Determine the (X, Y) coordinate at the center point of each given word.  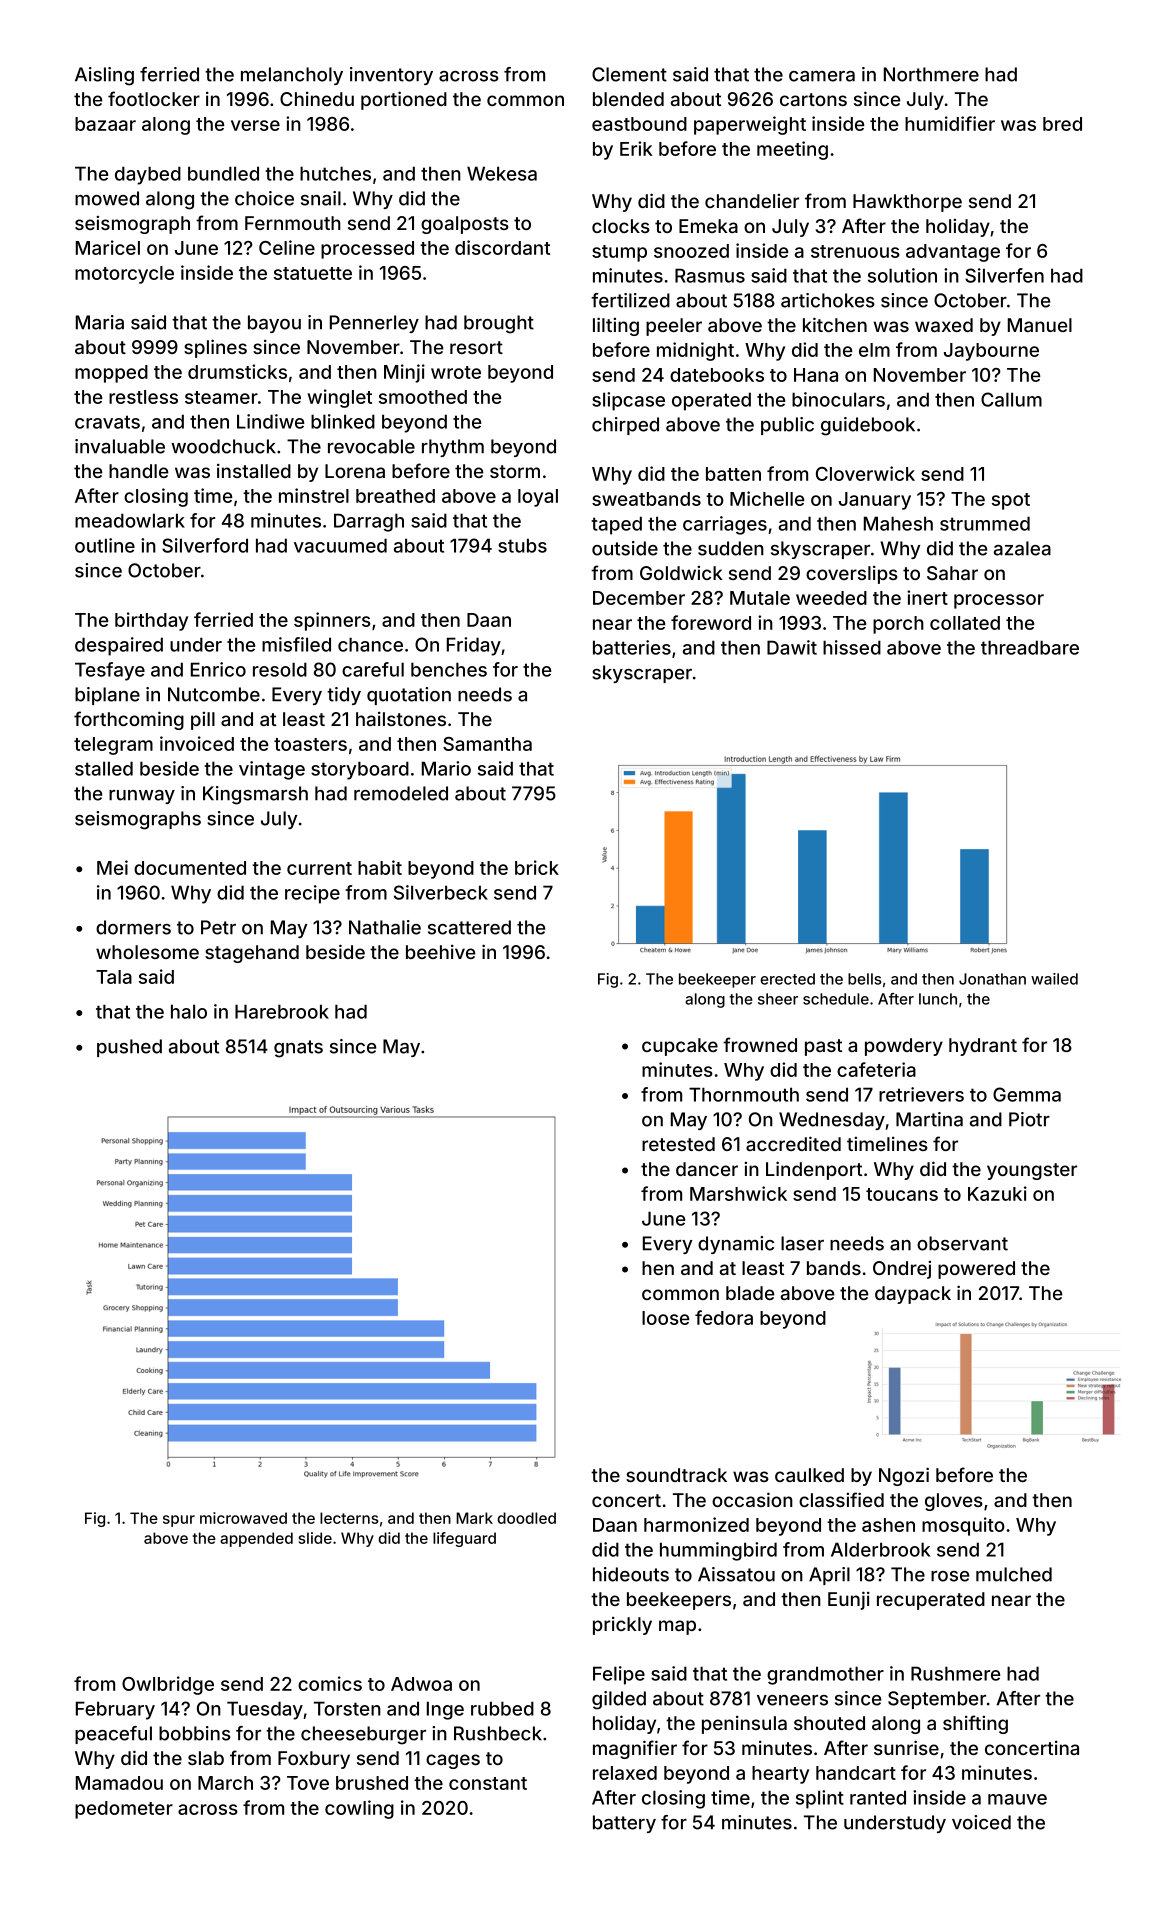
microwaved (243, 1518)
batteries (632, 647)
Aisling (104, 76)
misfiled (296, 644)
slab (206, 1758)
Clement (629, 74)
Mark (474, 1518)
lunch (938, 999)
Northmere (931, 74)
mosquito (963, 1526)
